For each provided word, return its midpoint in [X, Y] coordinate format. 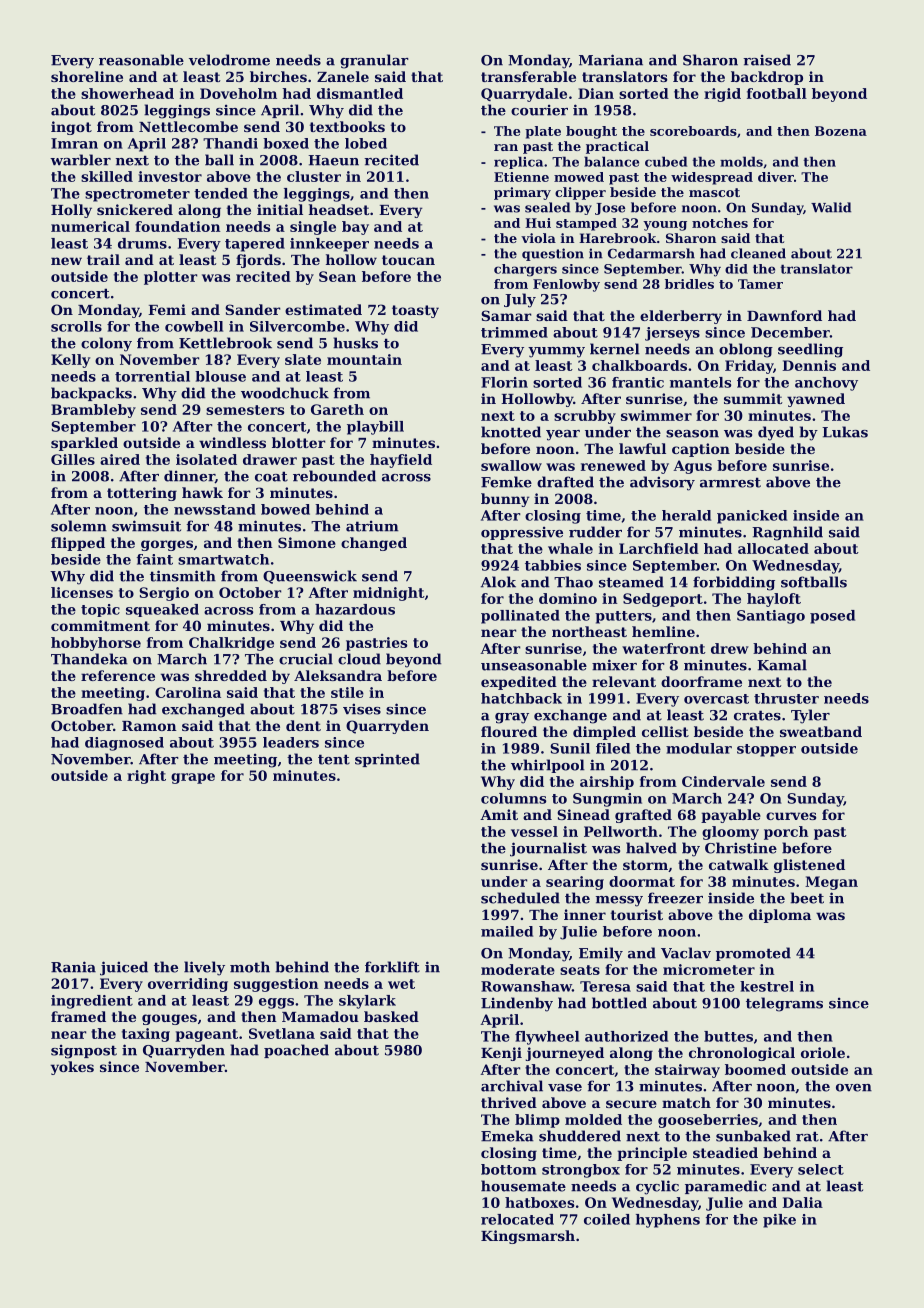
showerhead [127, 93]
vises [362, 709]
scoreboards [693, 131]
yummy [556, 352]
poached [296, 1051]
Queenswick [310, 577]
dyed [776, 433]
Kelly [70, 361]
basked [391, 1016]
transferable [528, 76]
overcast [716, 699]
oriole [823, 1052]
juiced [124, 968]
